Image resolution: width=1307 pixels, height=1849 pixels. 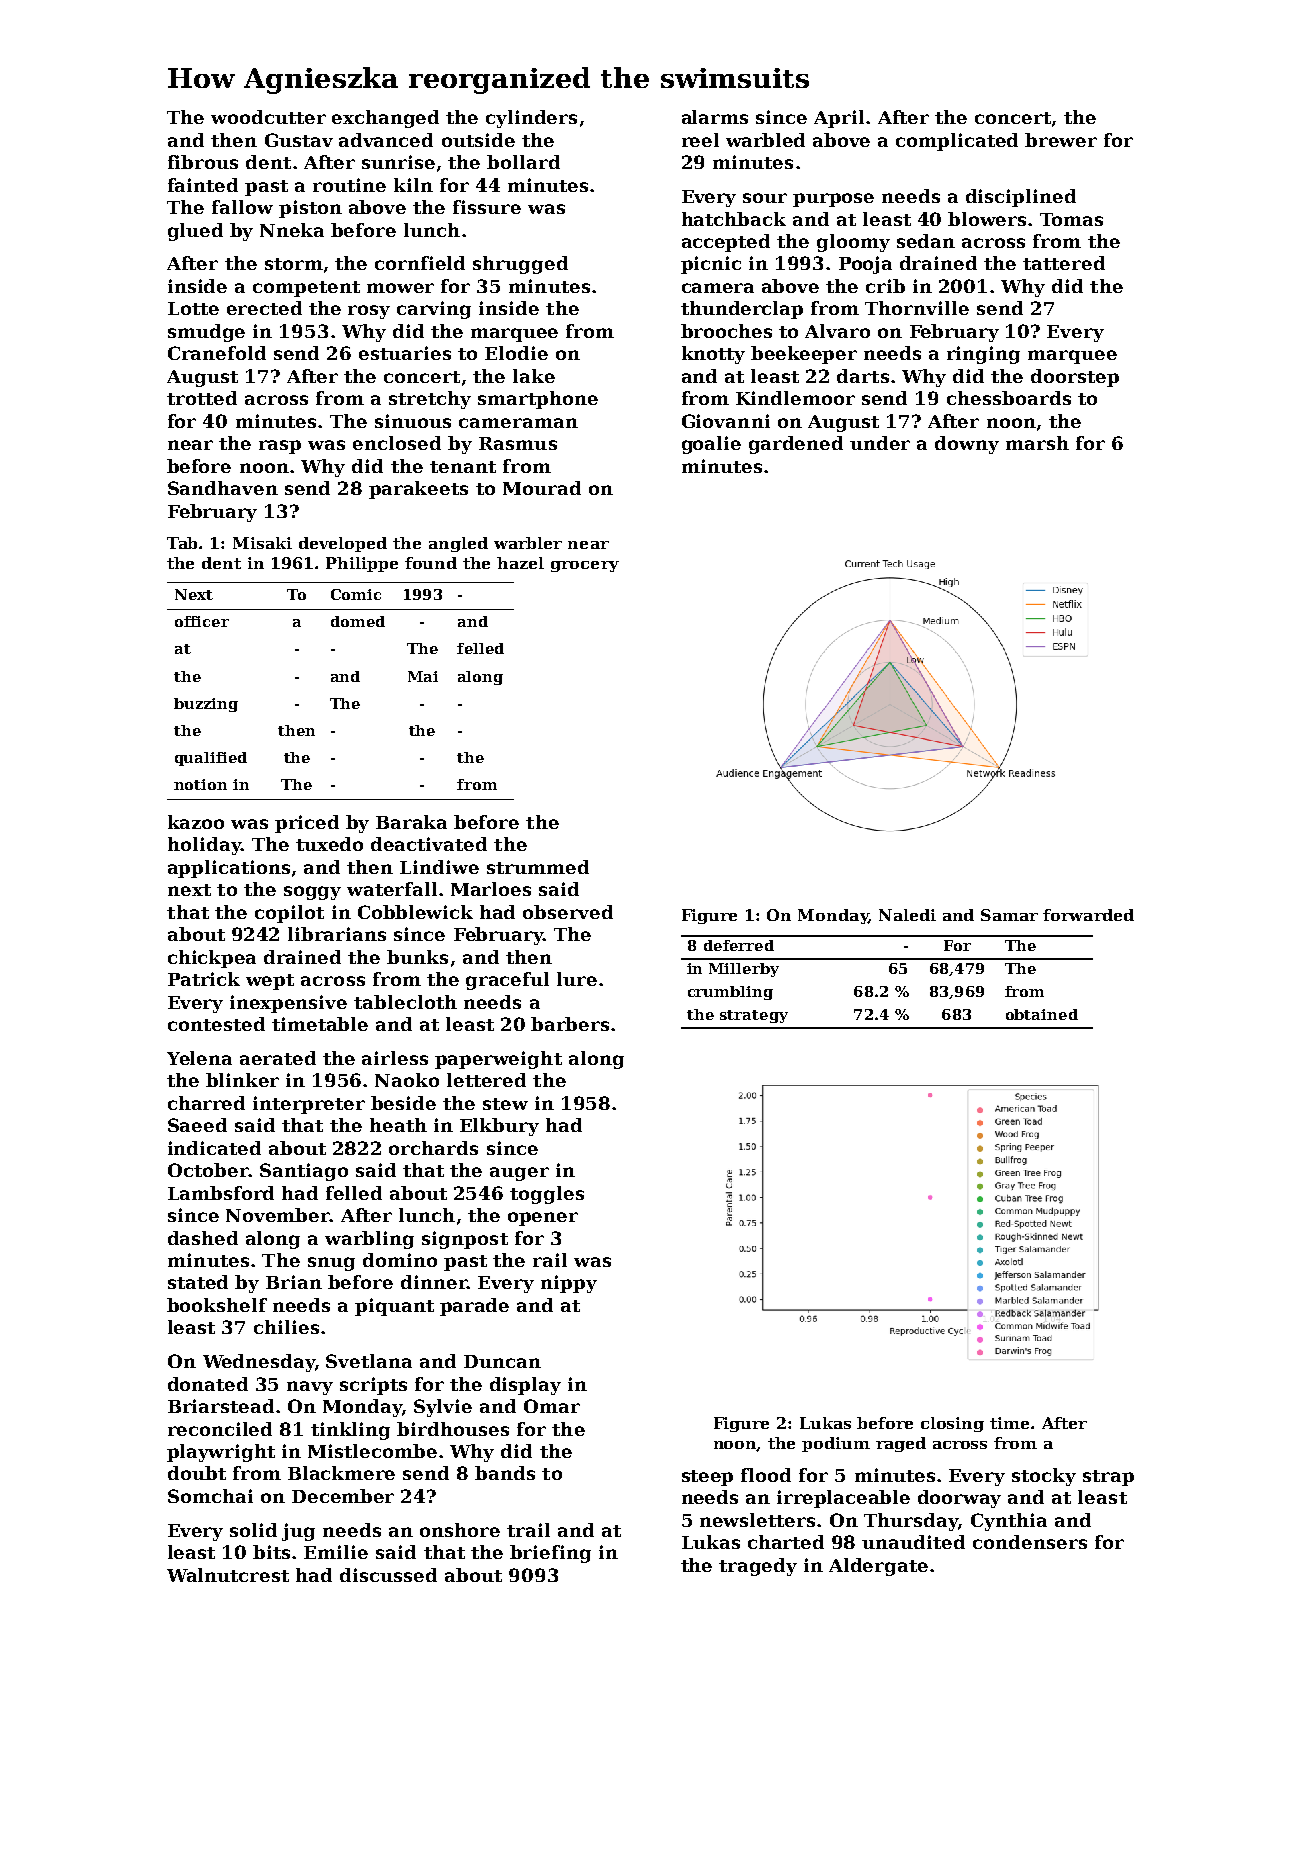 What do you see at coordinates (569, 1284) in the screenshot?
I see `nippy` at bounding box center [569, 1284].
